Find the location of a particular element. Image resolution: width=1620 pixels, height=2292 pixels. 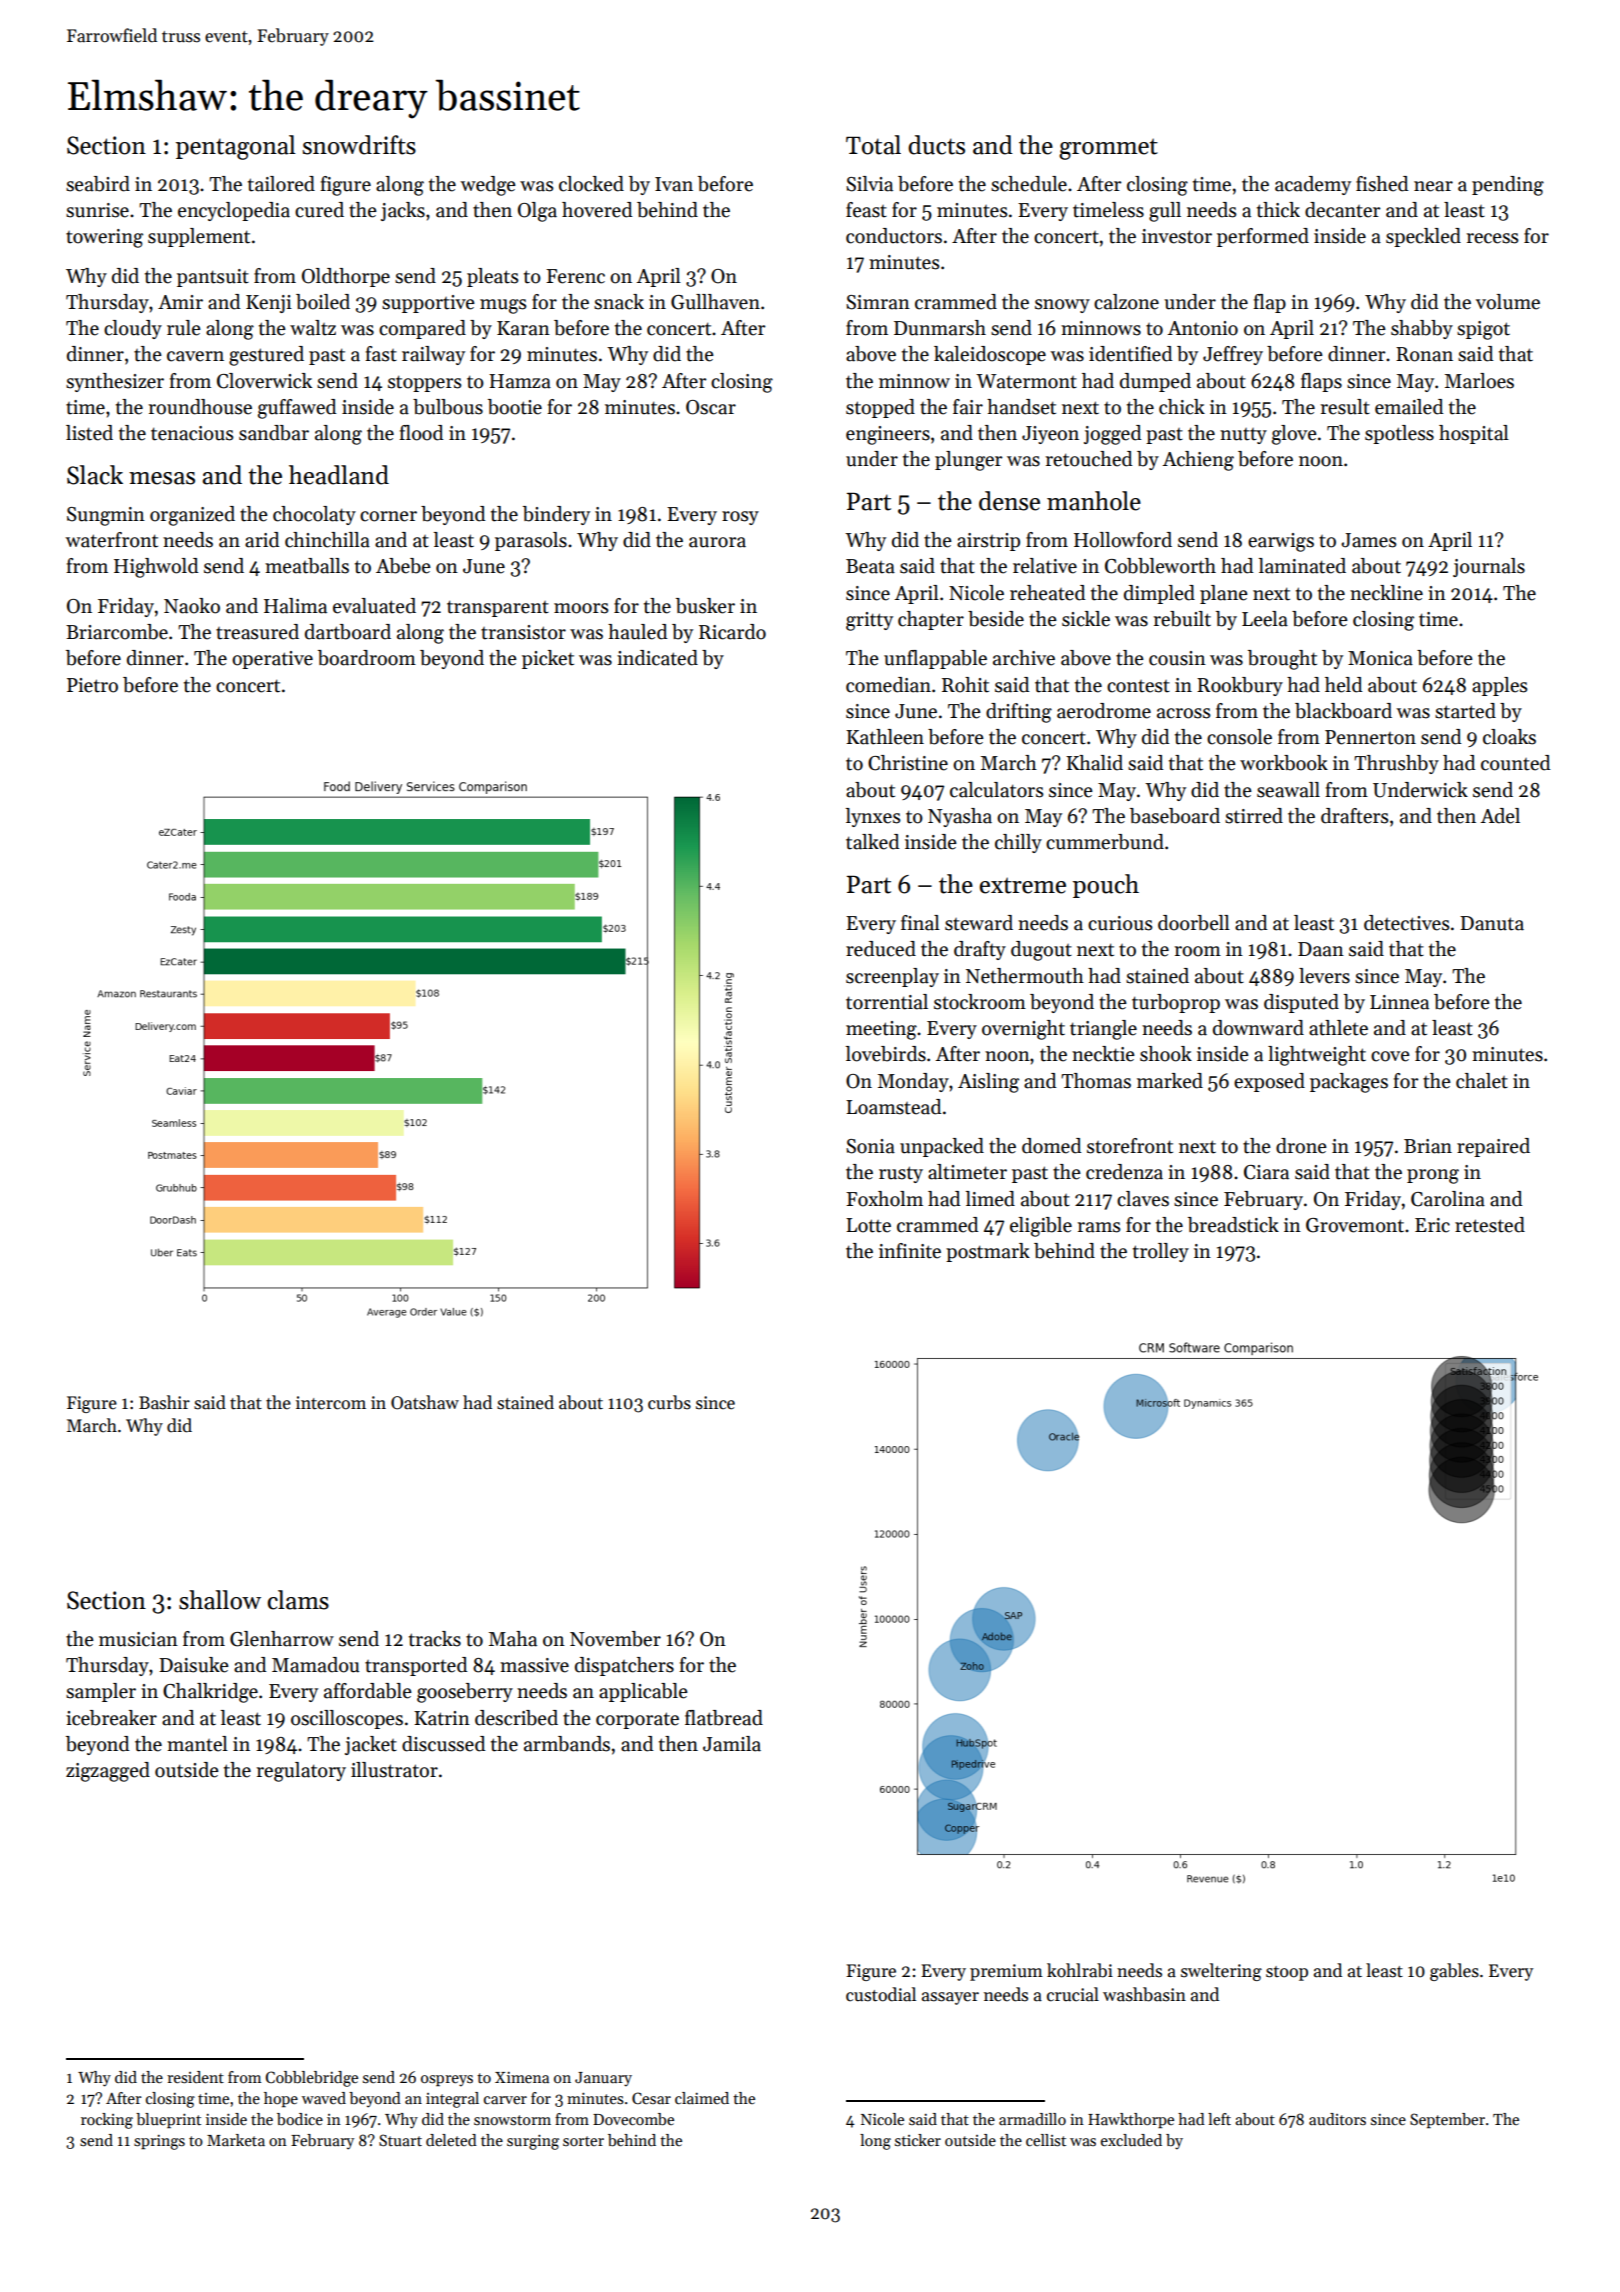

ducts is located at coordinates (936, 145).
